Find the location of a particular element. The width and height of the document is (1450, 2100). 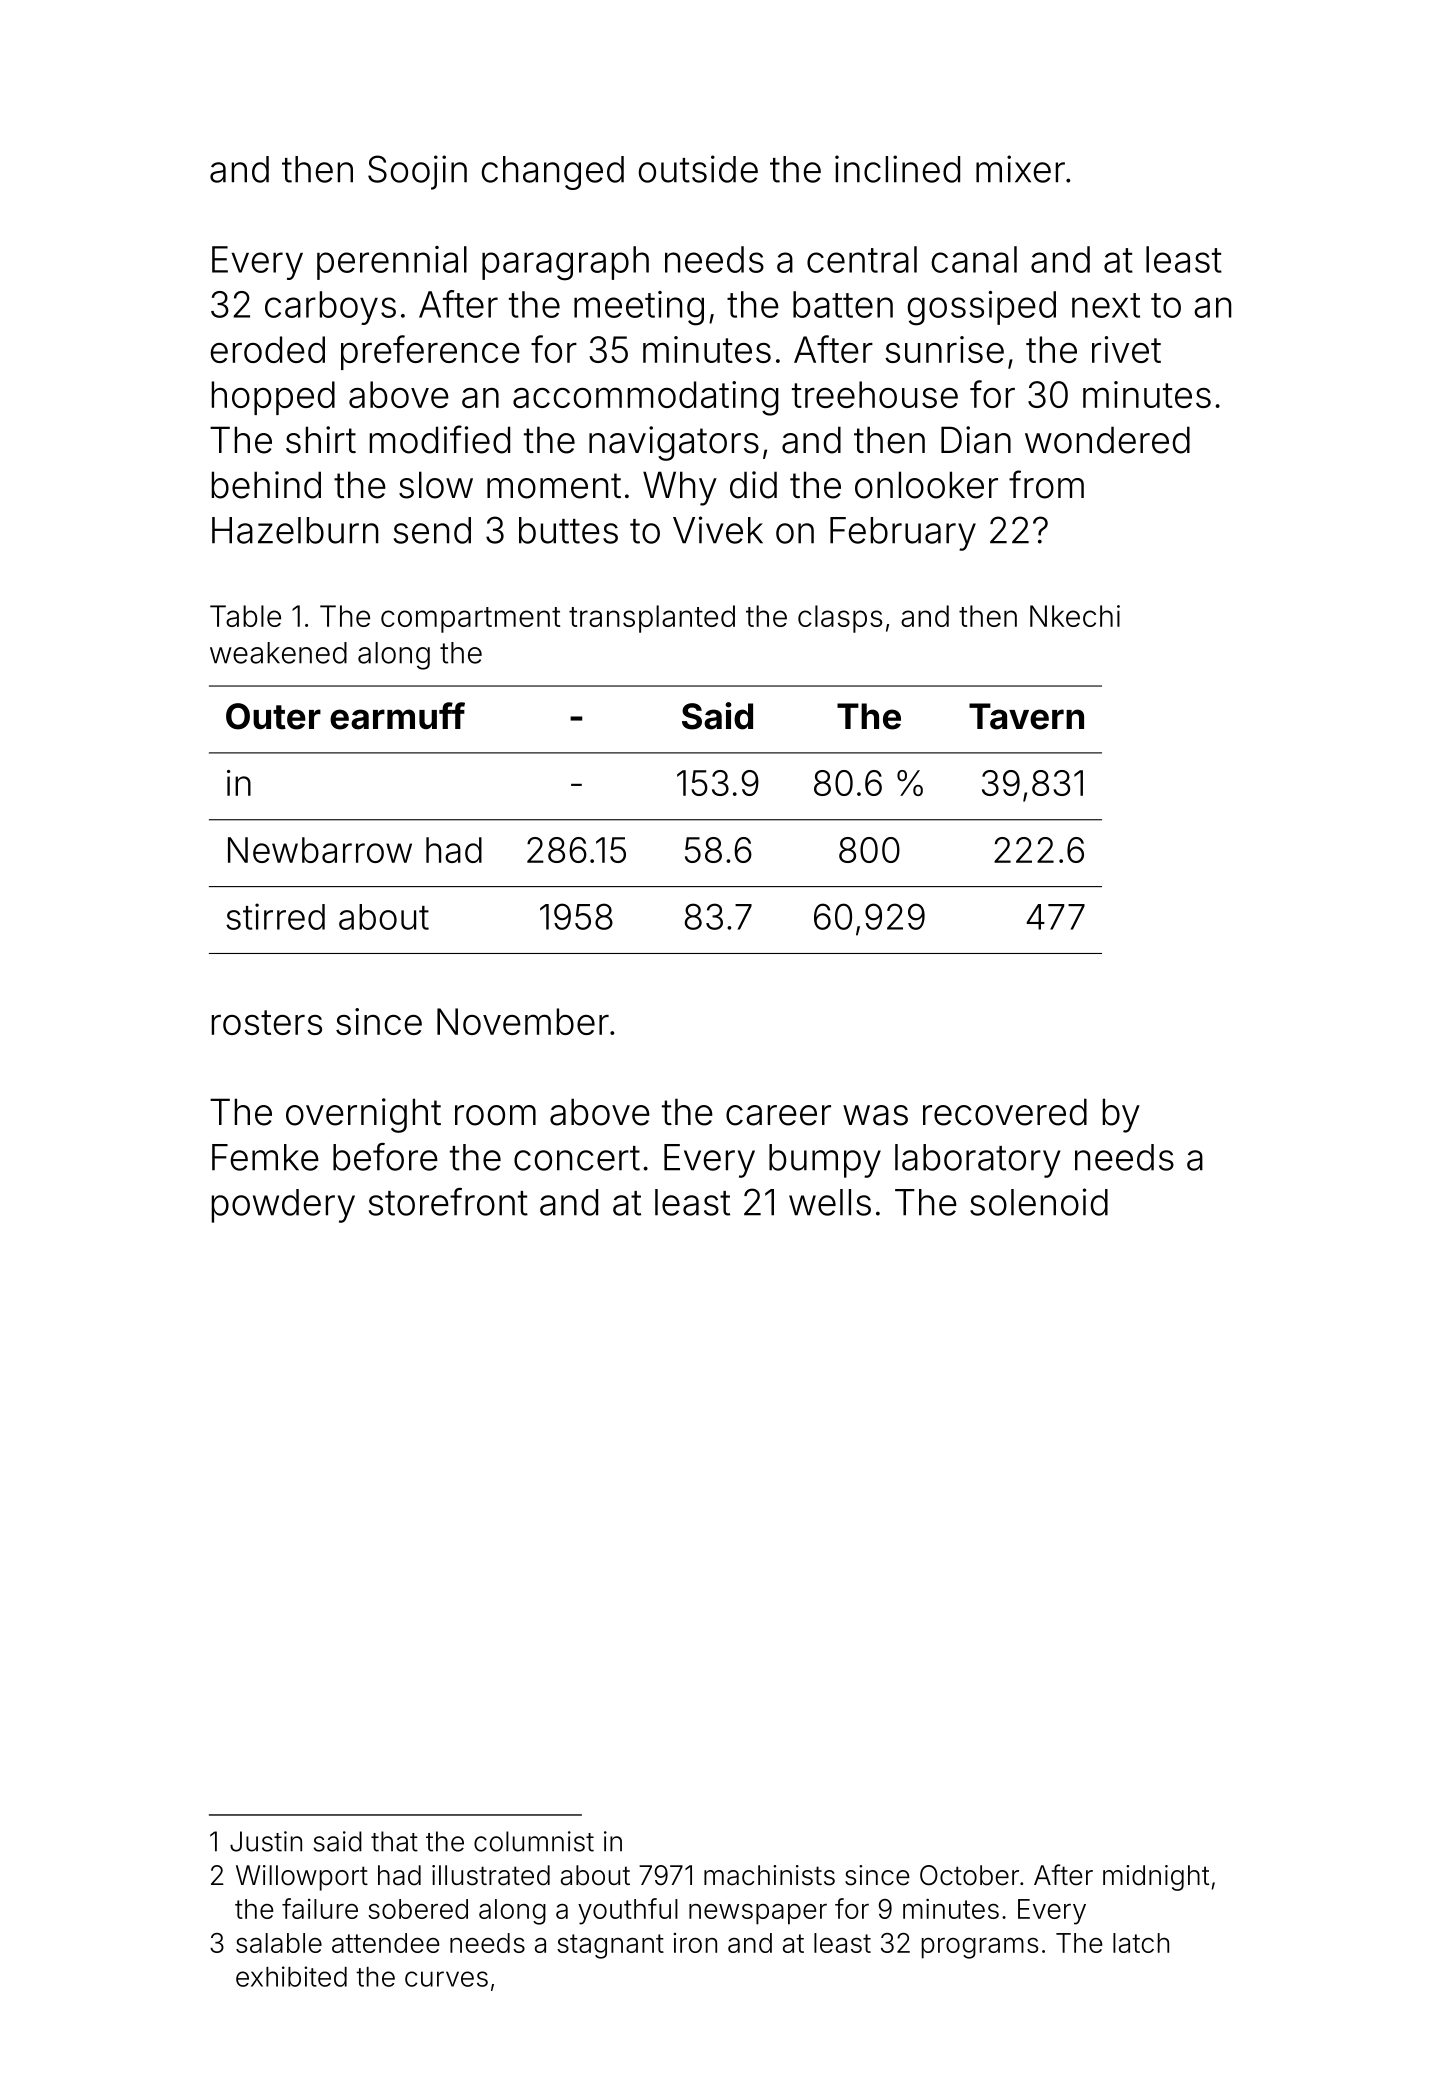

compartment is located at coordinates (470, 620).
